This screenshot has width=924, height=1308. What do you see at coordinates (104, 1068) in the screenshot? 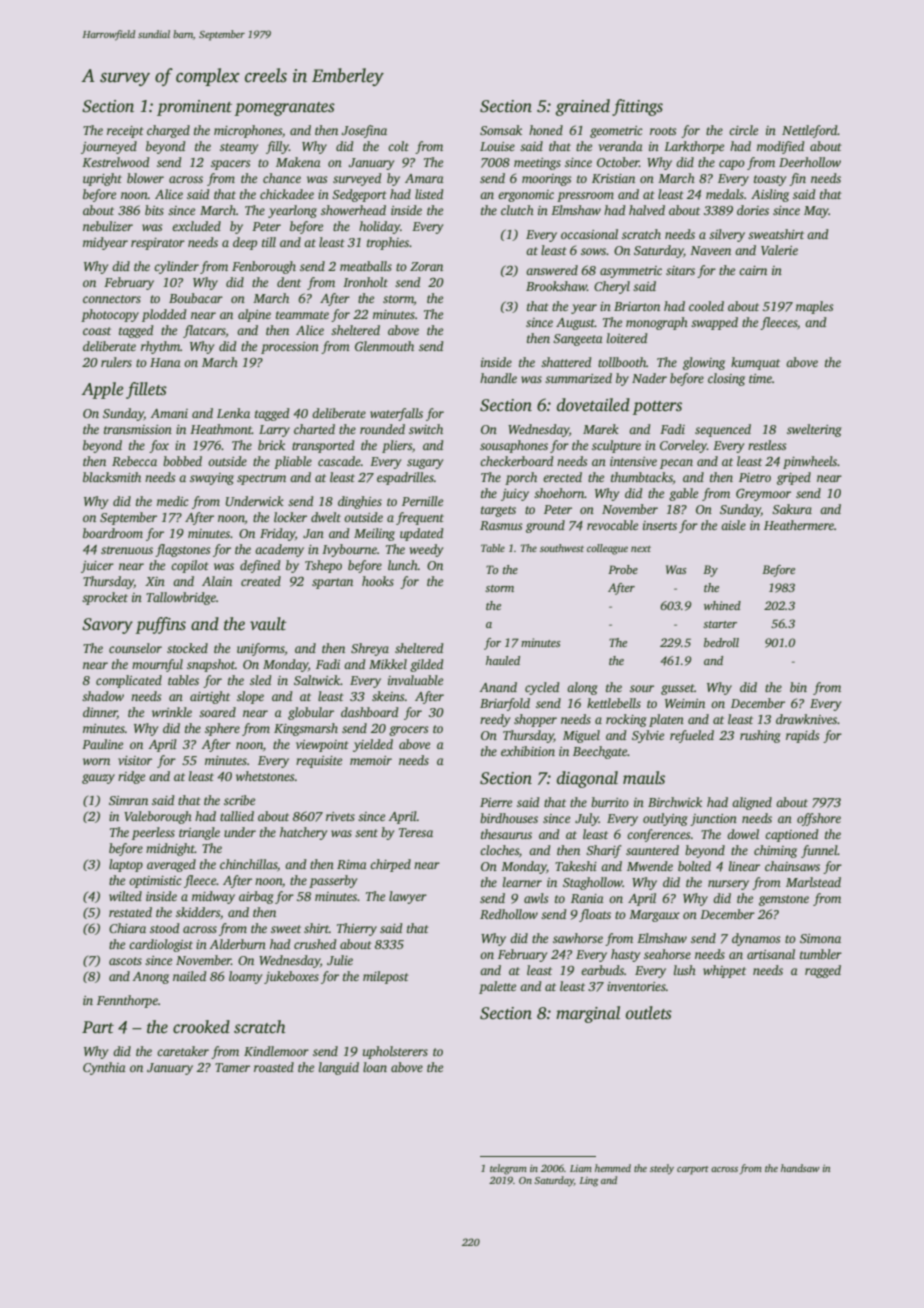
I see `Cynthia` at bounding box center [104, 1068].
